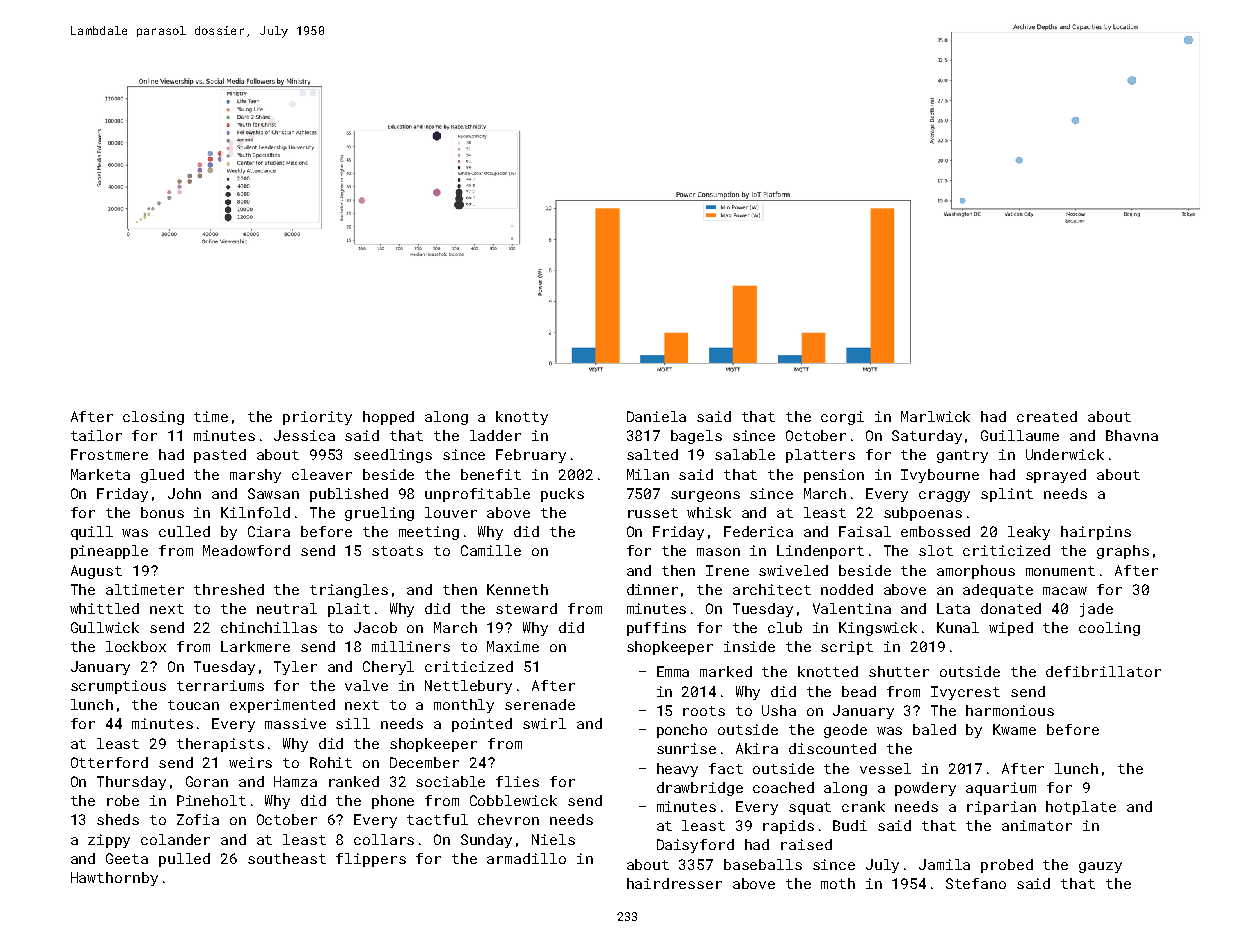 This screenshot has width=1233, height=952. I want to click on Marlwick, so click(935, 416).
